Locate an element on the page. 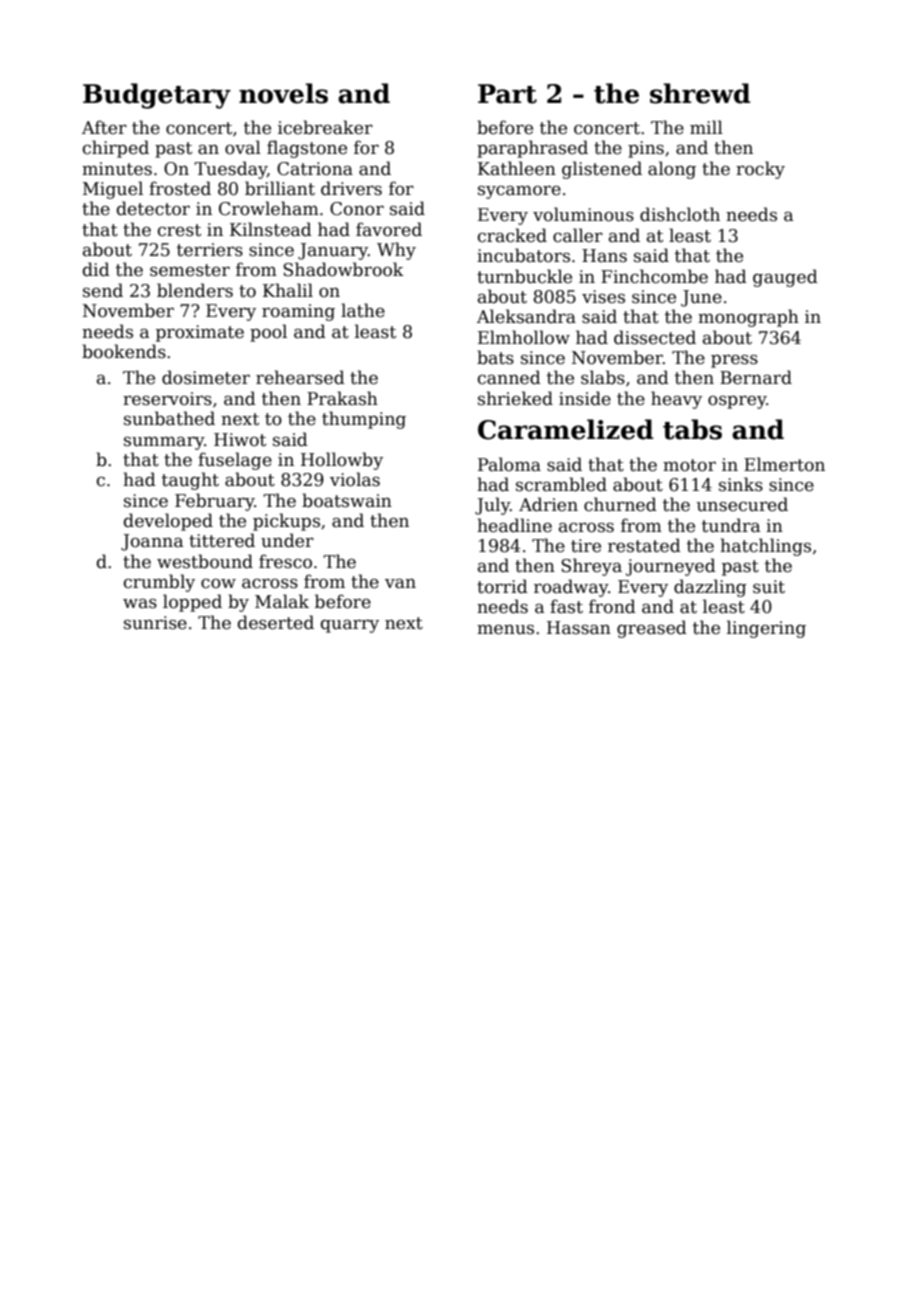 Image resolution: width=908 pixels, height=1316 pixels. lopped is located at coordinates (192, 603).
